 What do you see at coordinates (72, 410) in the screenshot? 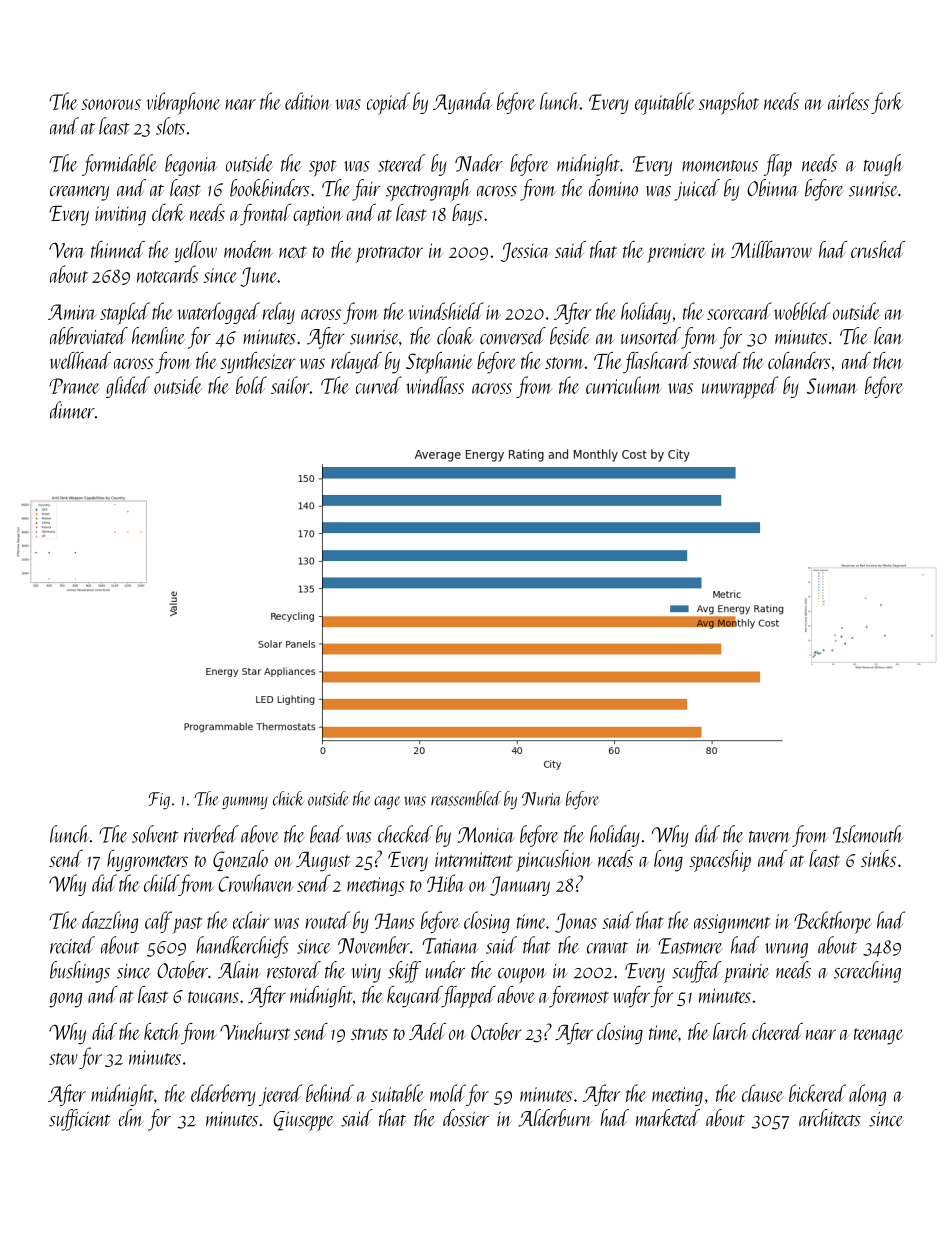
I see `dinner` at bounding box center [72, 410].
